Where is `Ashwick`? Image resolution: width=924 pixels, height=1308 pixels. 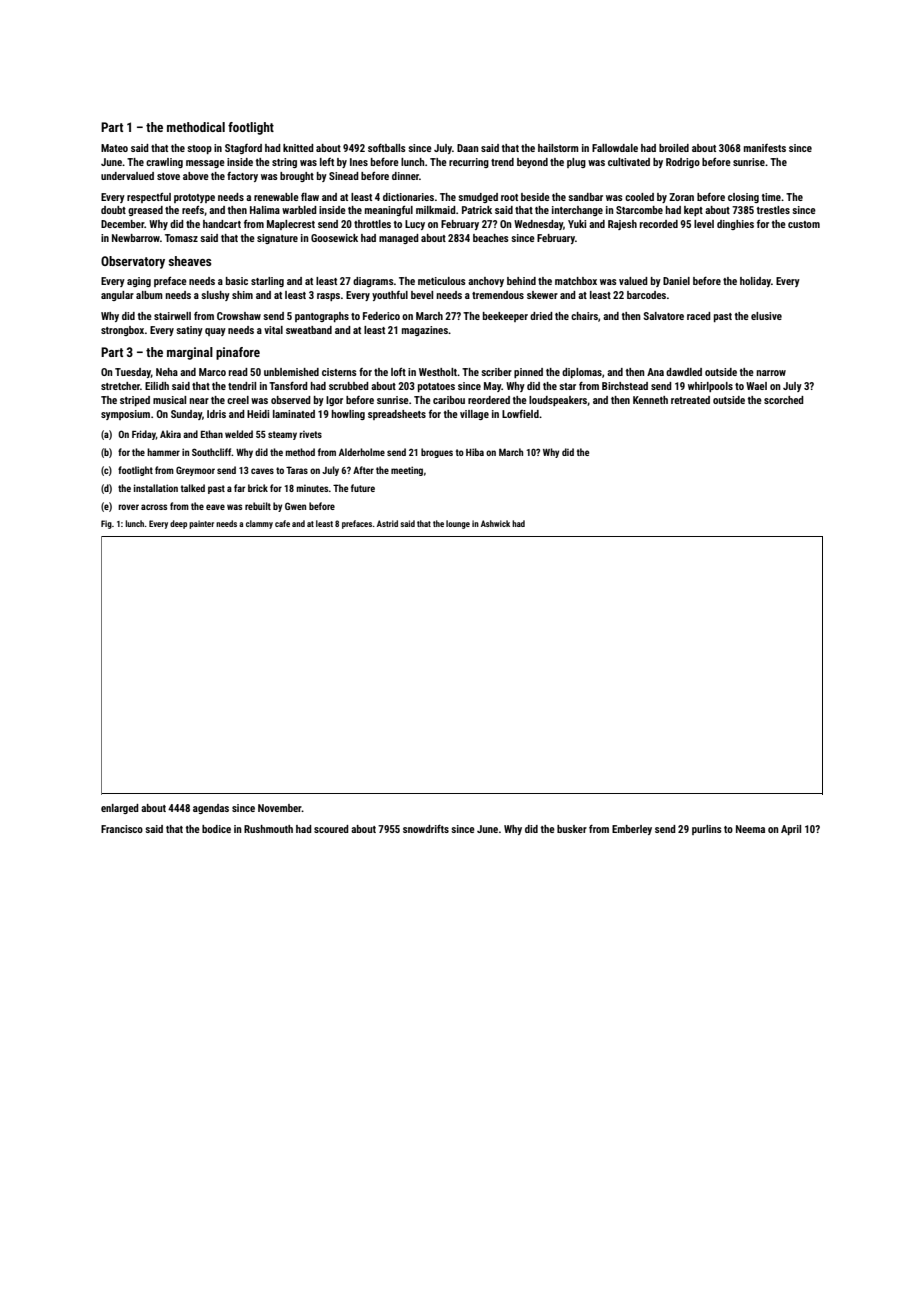 Ashwick is located at coordinates (495, 523).
